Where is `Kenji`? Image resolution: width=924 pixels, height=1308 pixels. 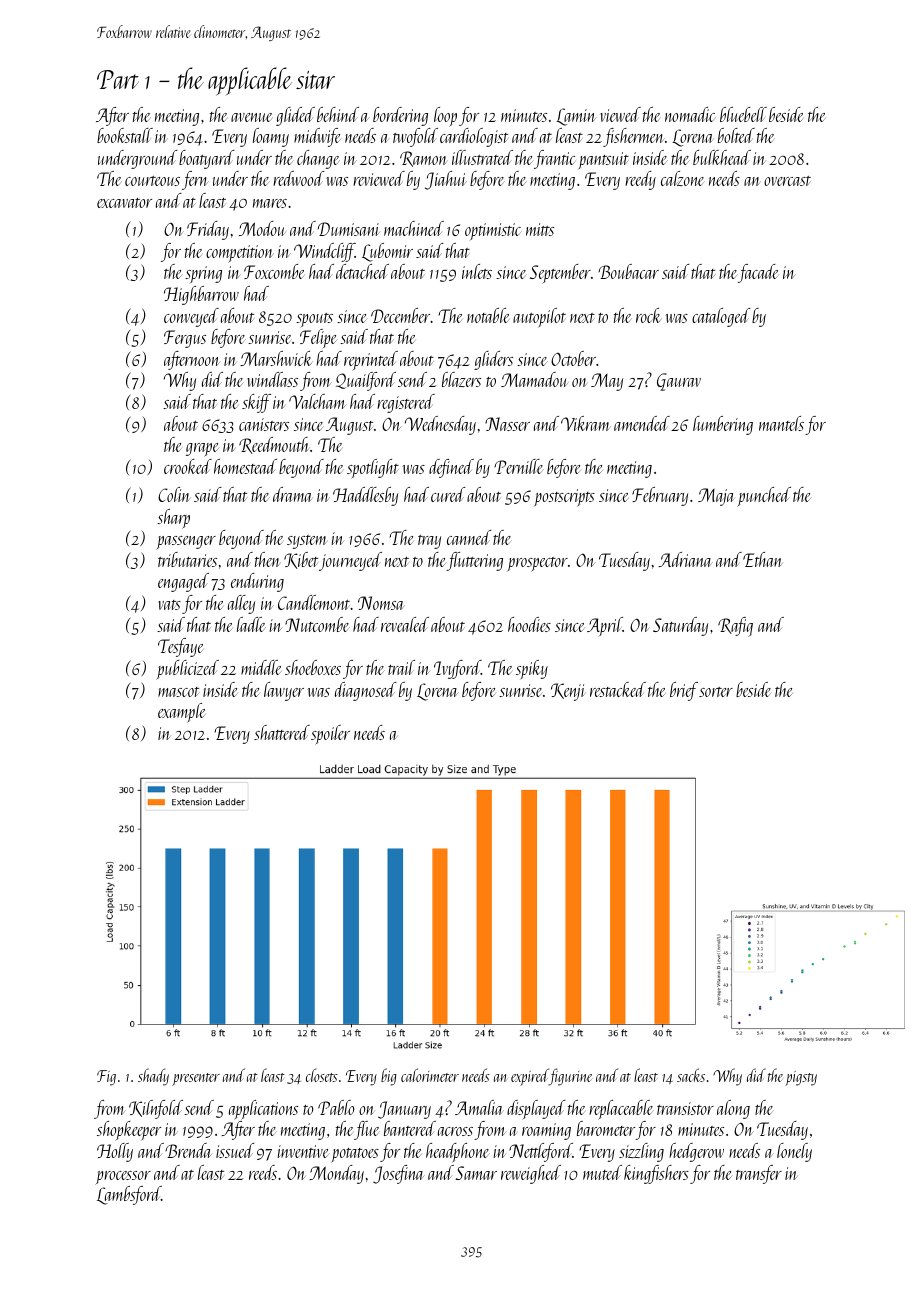
Kenji is located at coordinates (568, 692).
